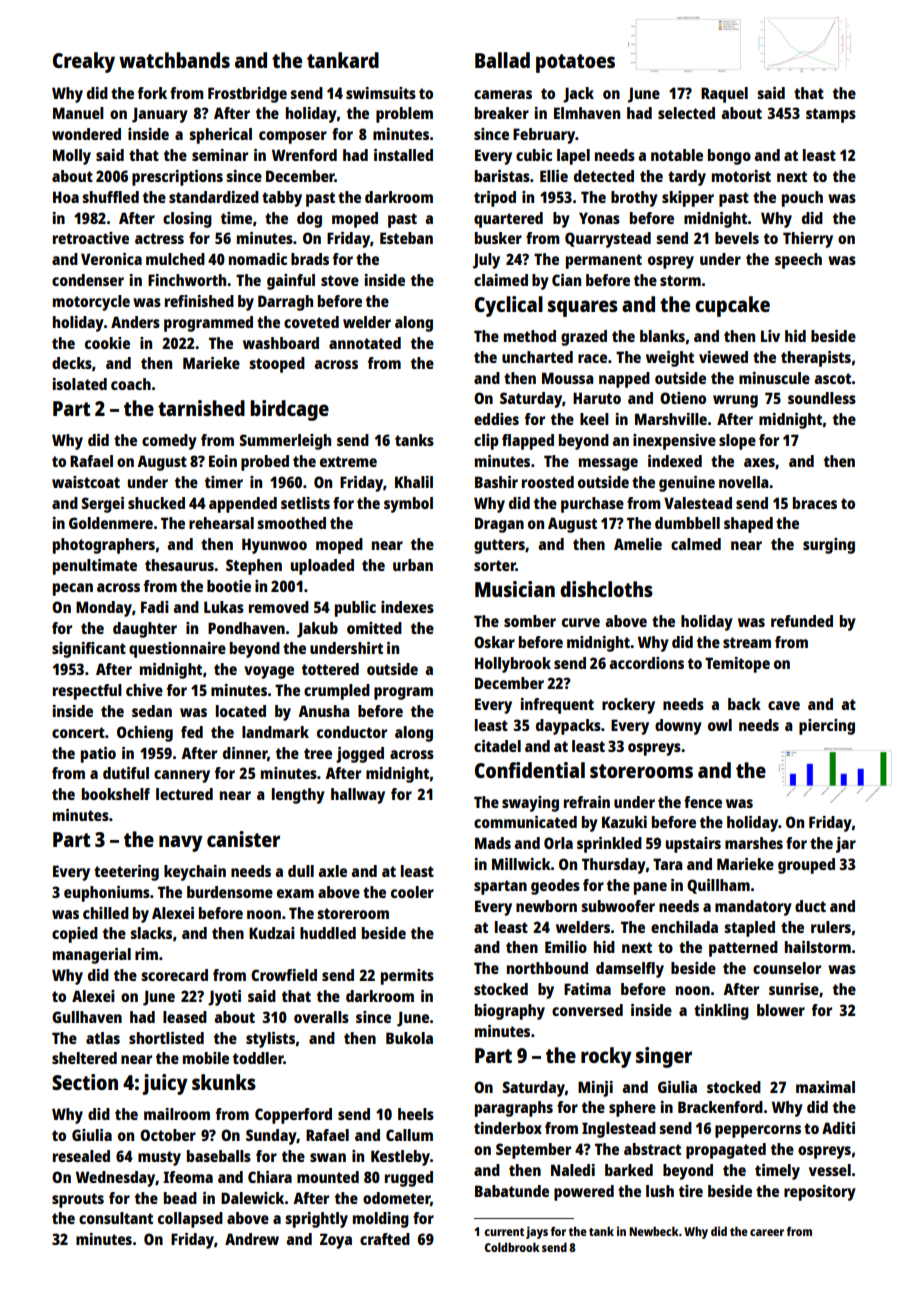  Describe the element at coordinates (85, 1082) in the page. I see `Section` at that location.
